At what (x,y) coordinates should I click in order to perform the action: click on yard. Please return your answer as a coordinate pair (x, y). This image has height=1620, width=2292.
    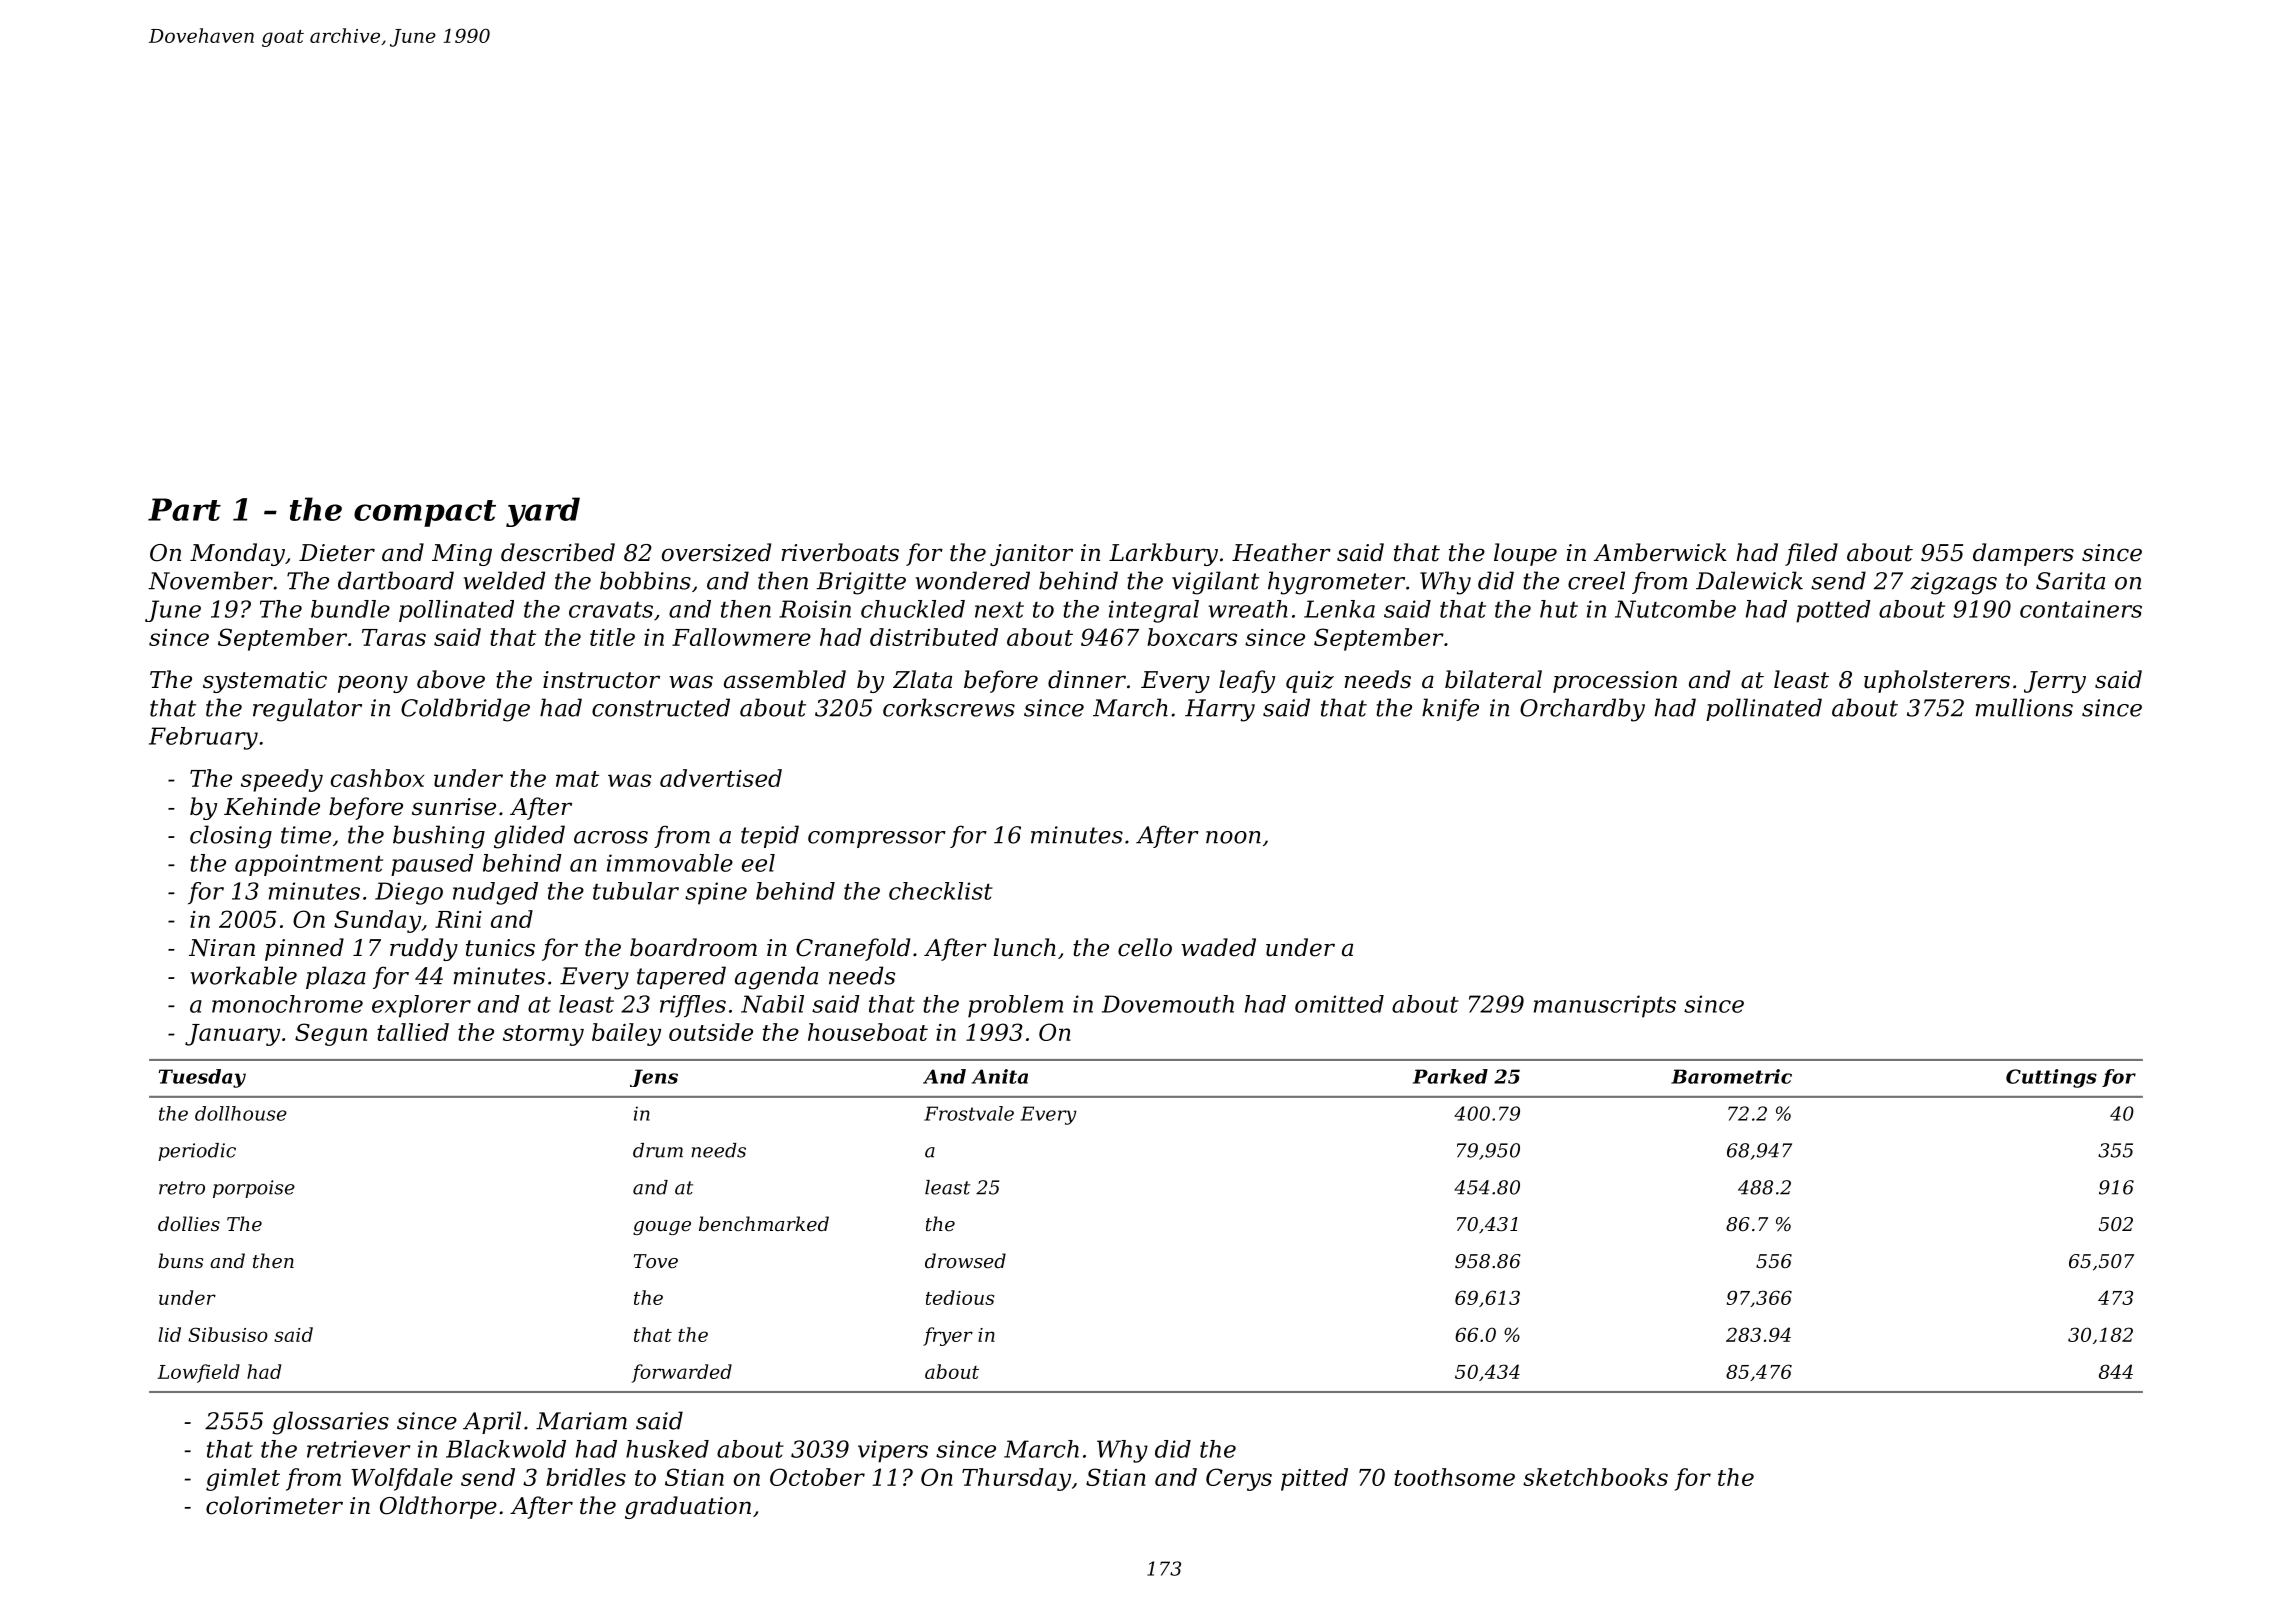
    Looking at the image, I should click on (543, 512).
